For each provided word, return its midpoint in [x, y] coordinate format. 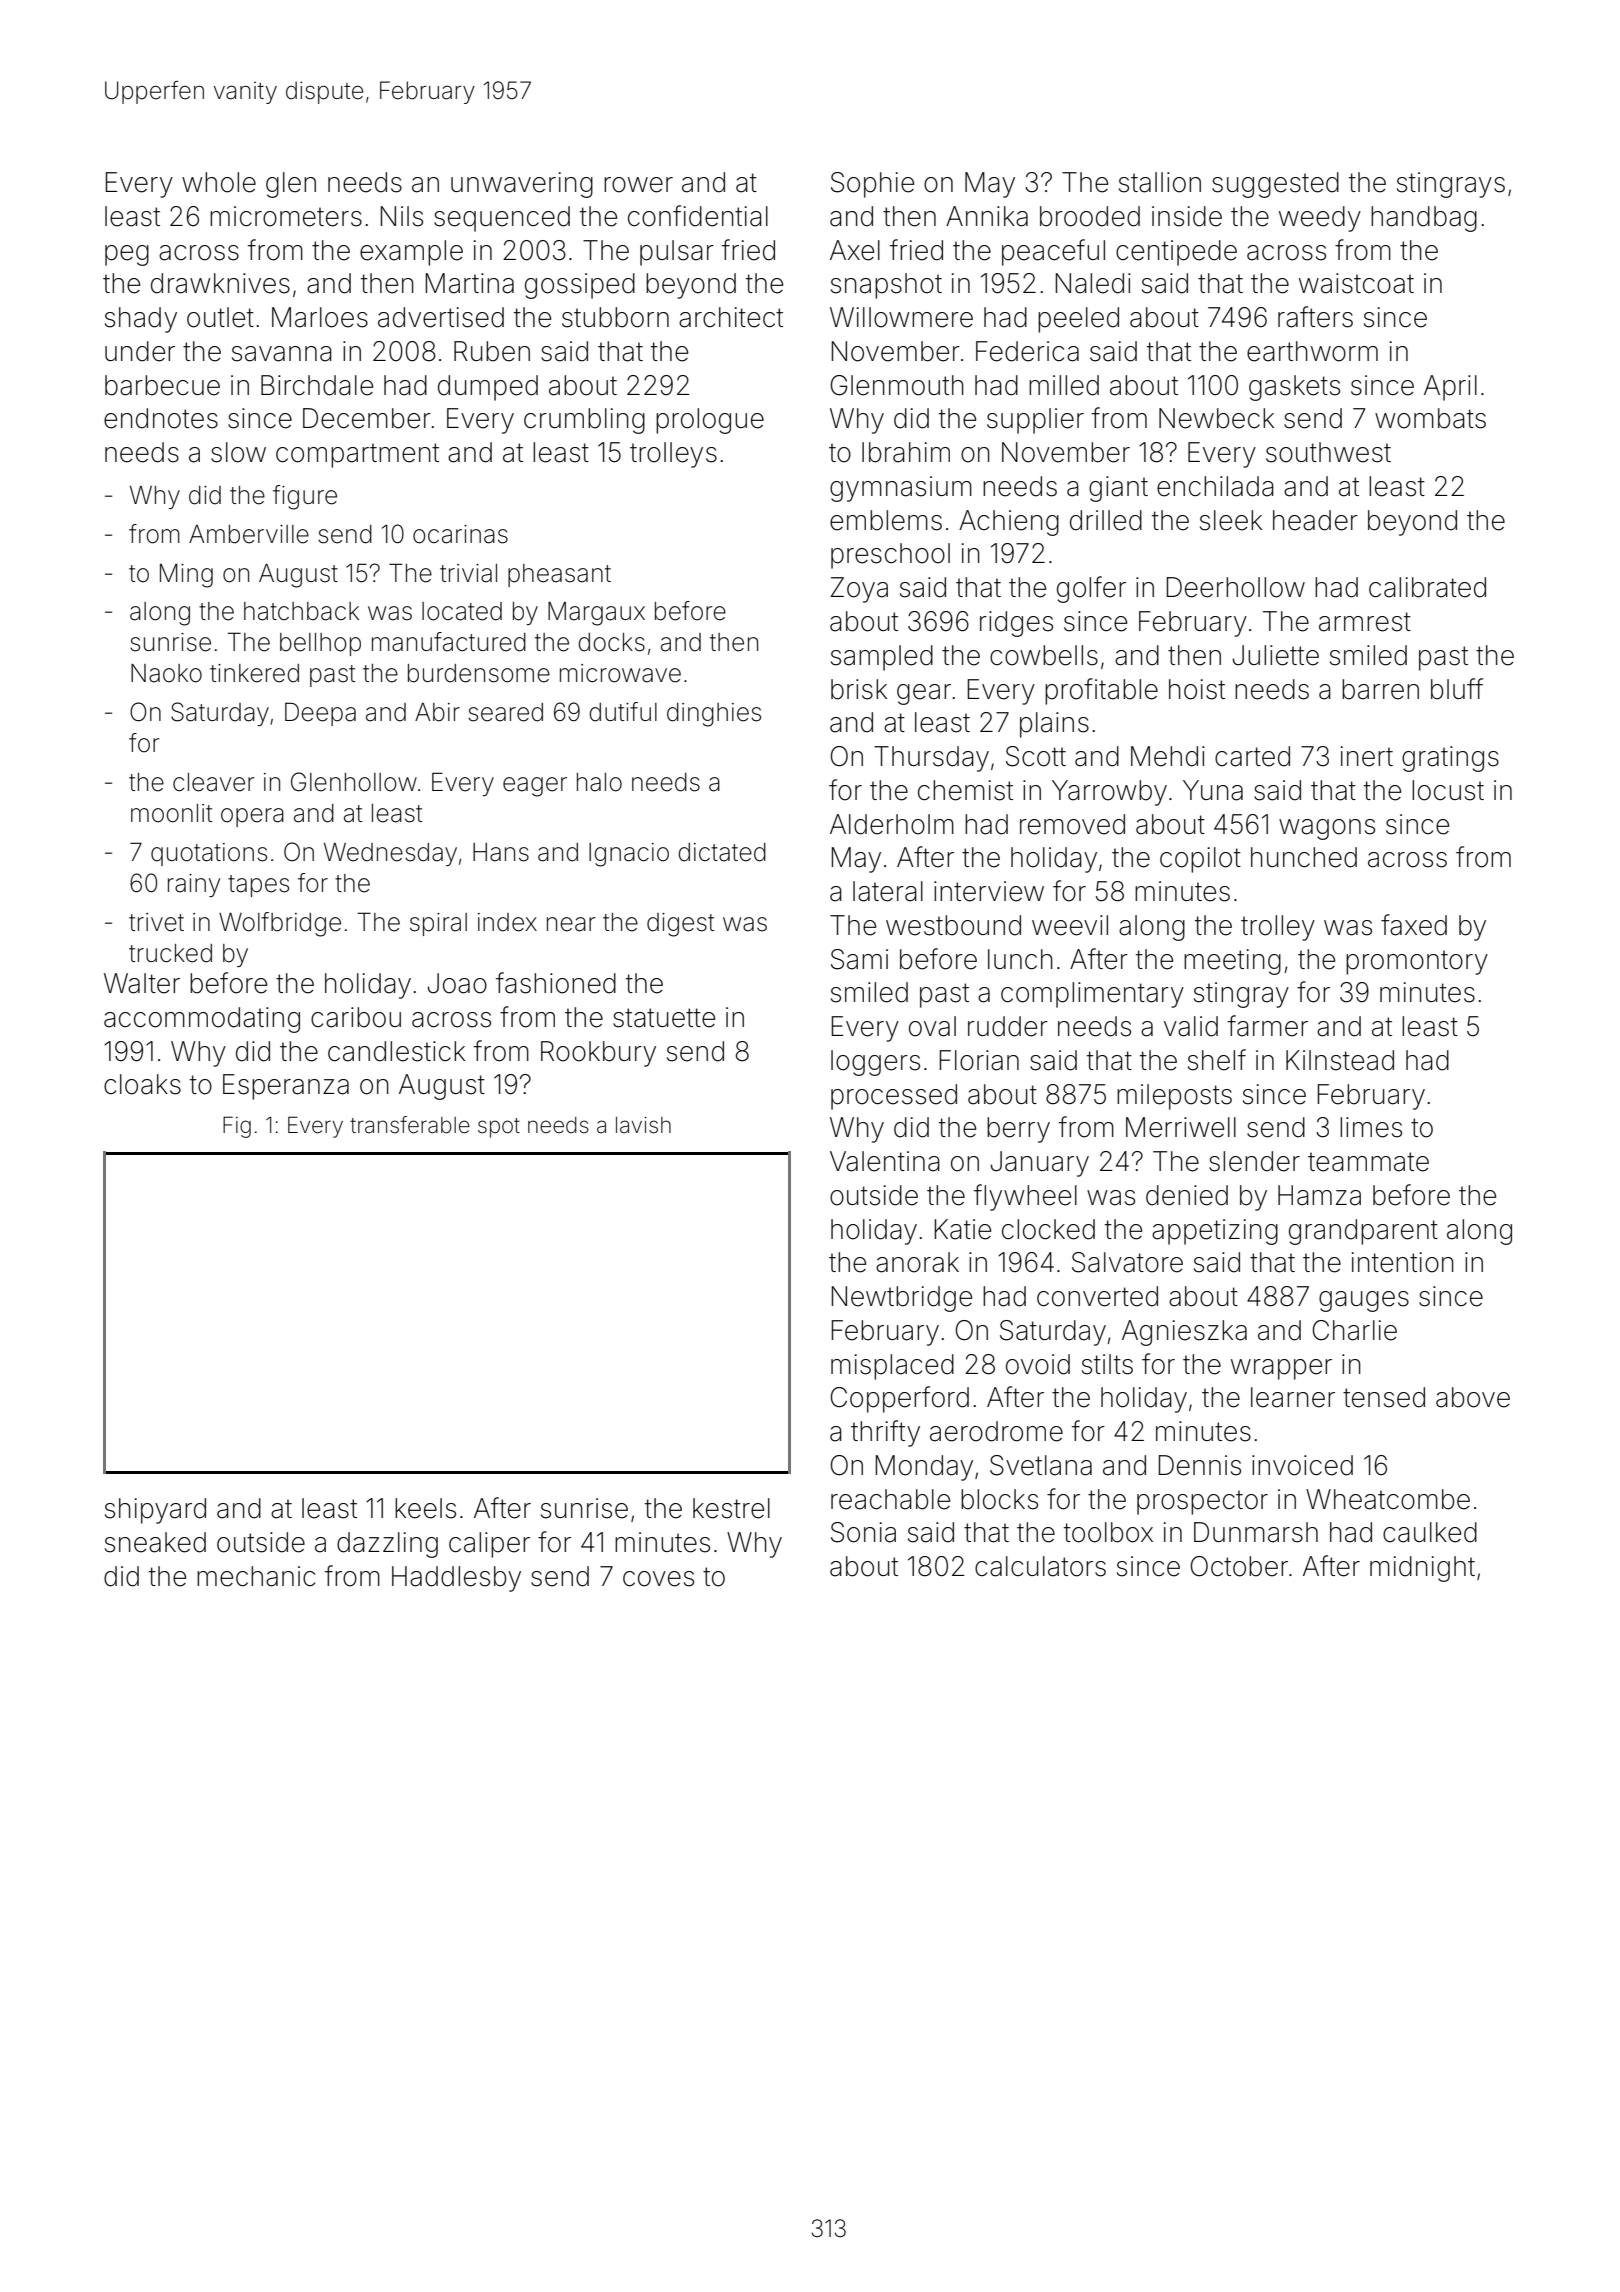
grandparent [1363, 1232]
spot [499, 1128]
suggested [1275, 185]
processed [894, 1097]
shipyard [155, 1511]
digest [680, 925]
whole [219, 182]
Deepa [320, 714]
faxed [1414, 925]
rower [638, 185]
